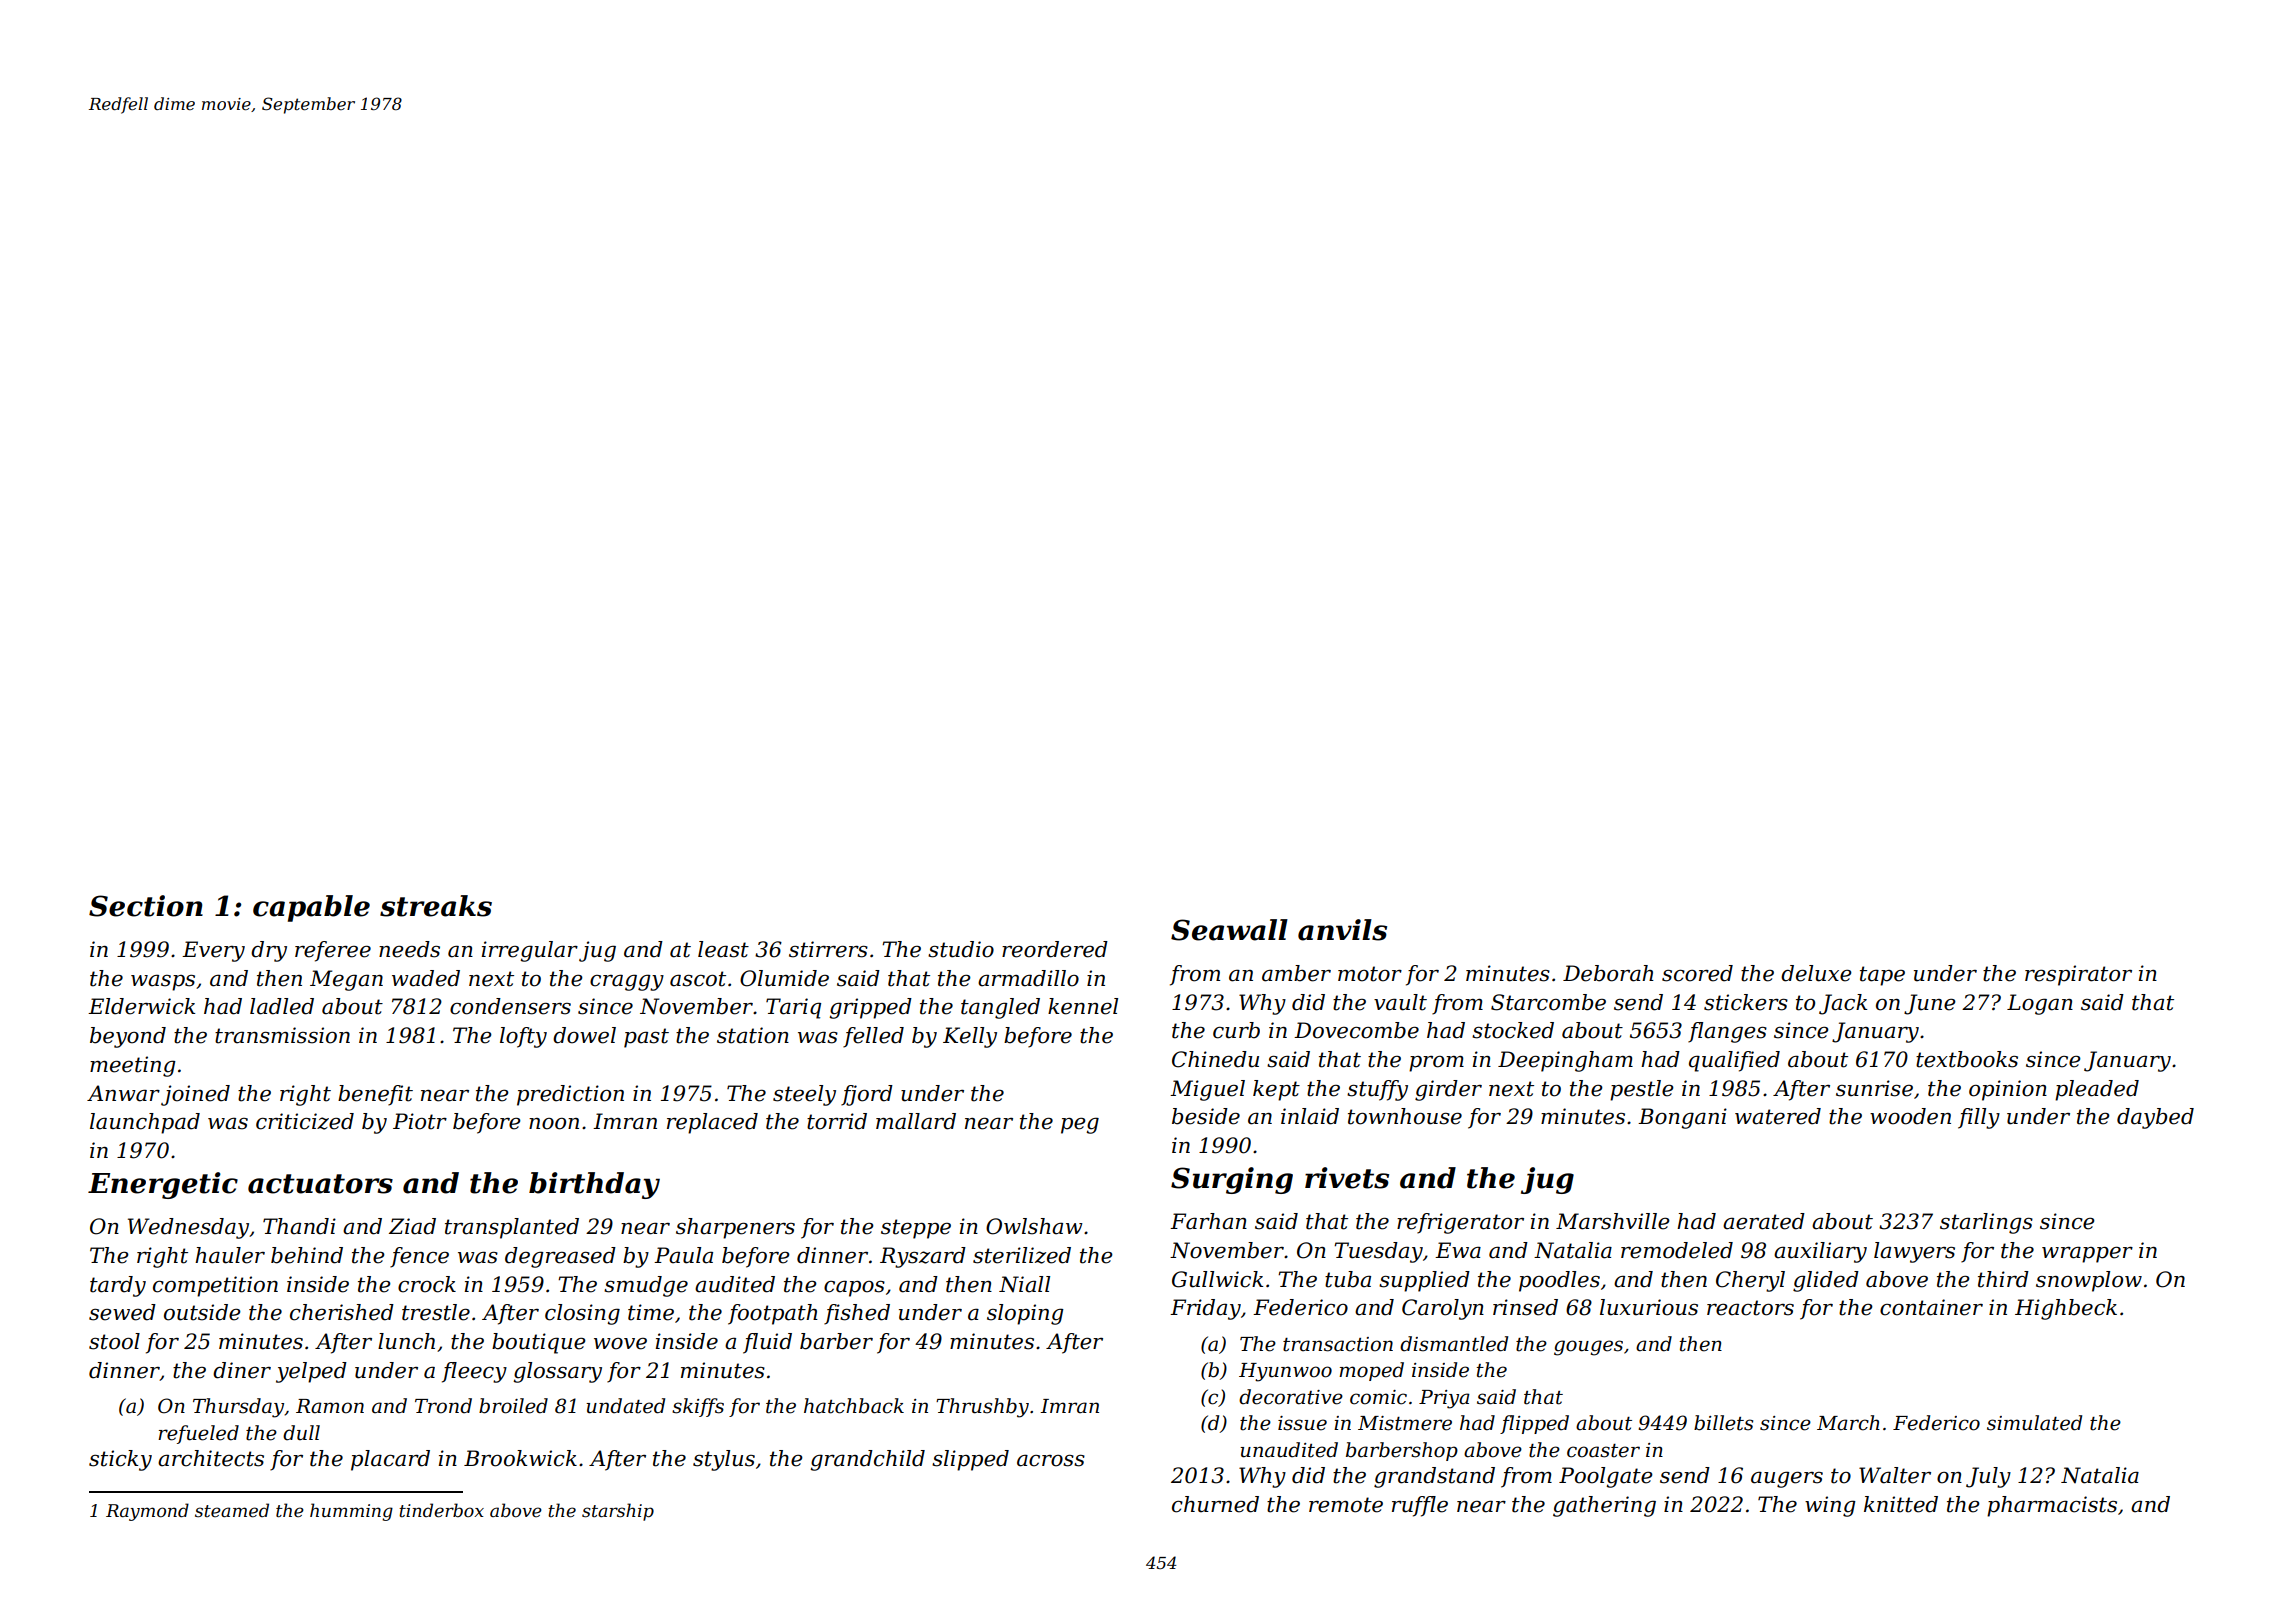 The image size is (2292, 1620). I want to click on tangled, so click(1000, 1008).
